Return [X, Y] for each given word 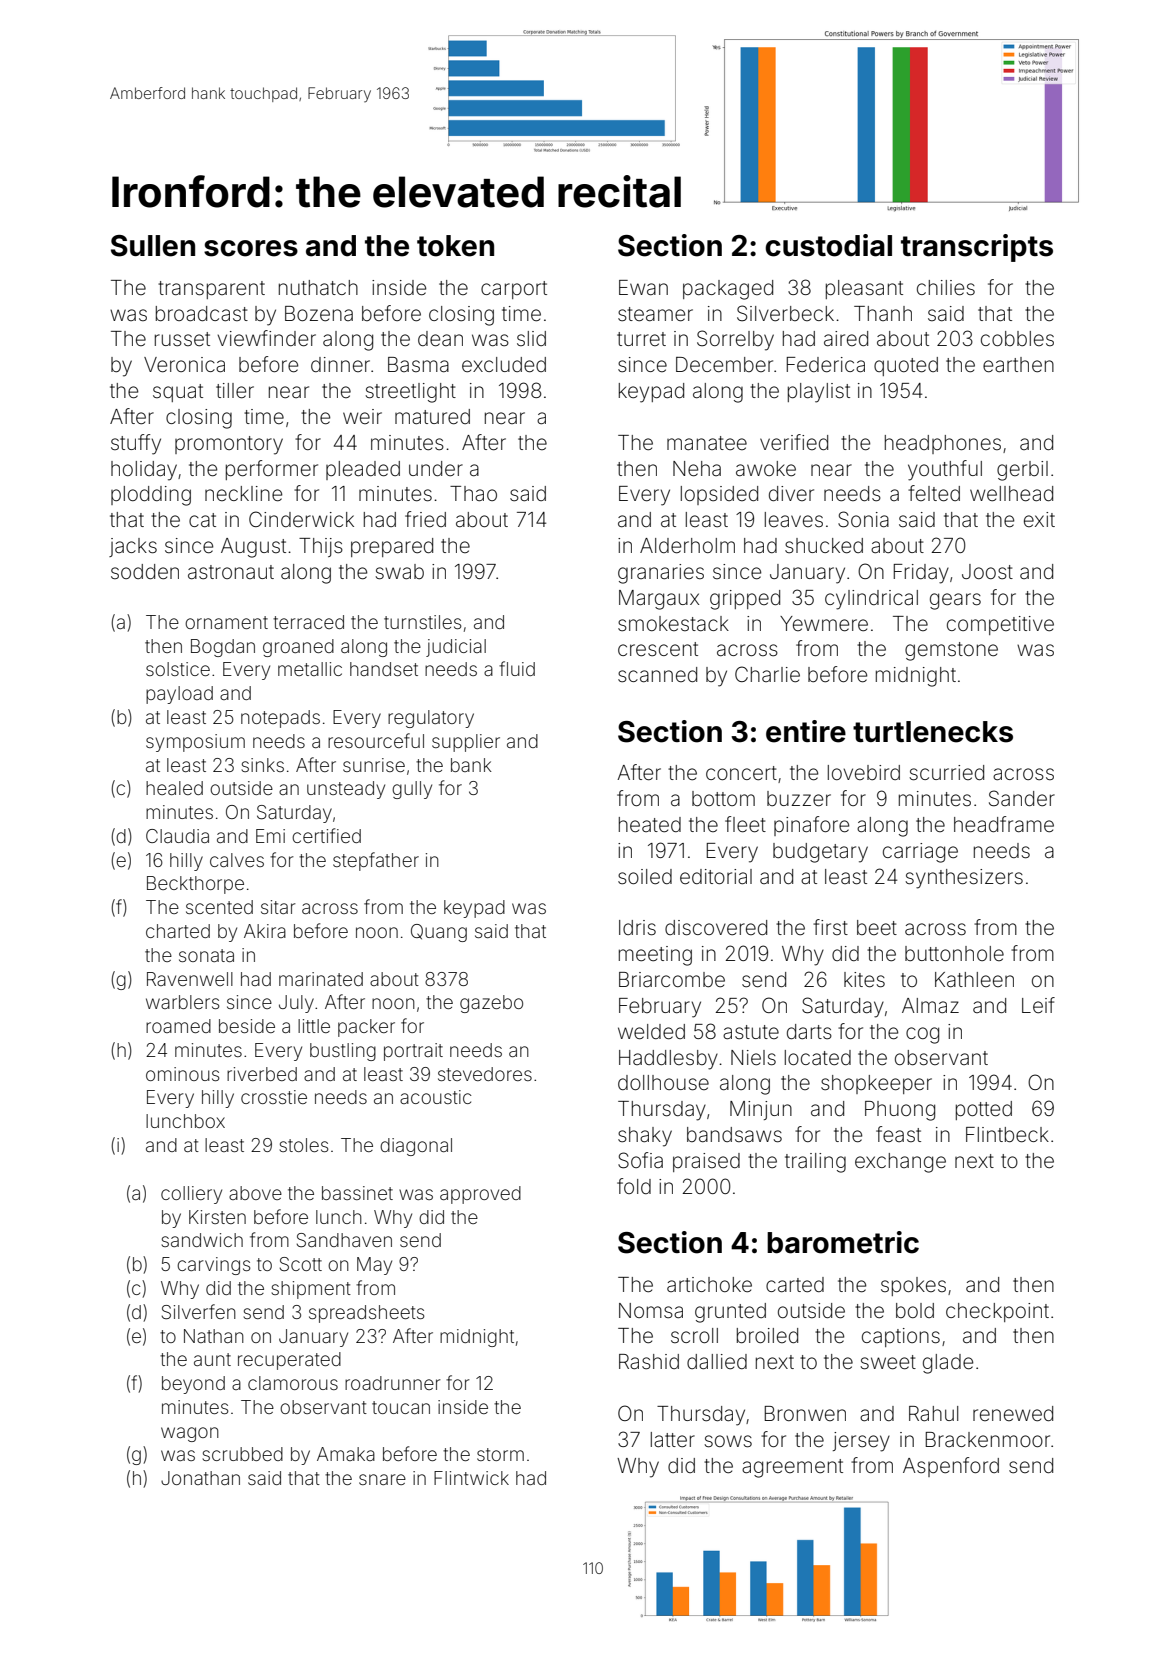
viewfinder [267, 338]
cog [922, 1035]
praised [706, 1162]
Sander [1022, 798]
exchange [900, 1163]
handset [384, 669]
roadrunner [393, 1383]
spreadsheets [367, 1314]
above [255, 1193]
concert [741, 773]
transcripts [977, 248]
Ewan [643, 287]
